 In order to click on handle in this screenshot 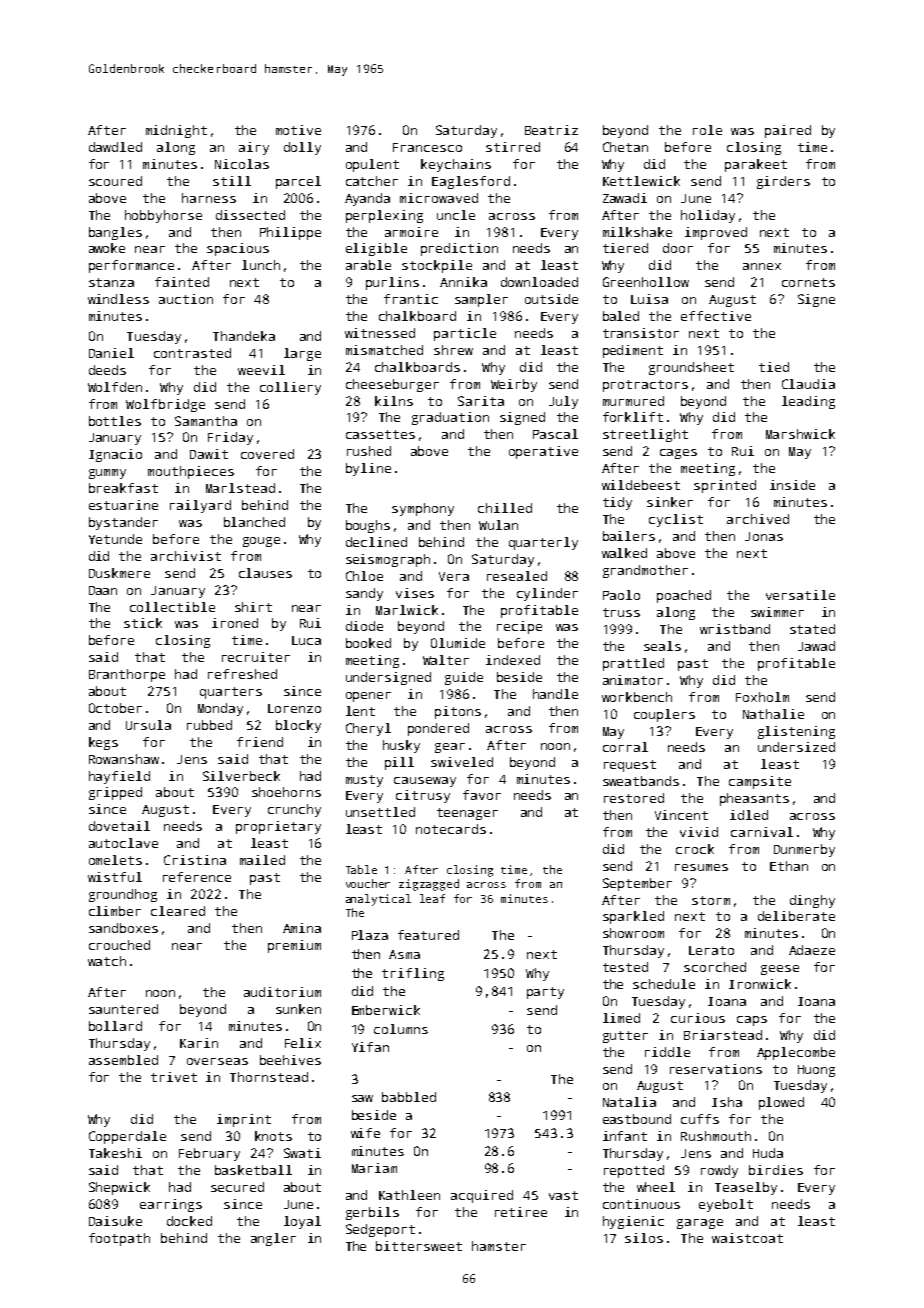, I will do `click(555, 694)`.
